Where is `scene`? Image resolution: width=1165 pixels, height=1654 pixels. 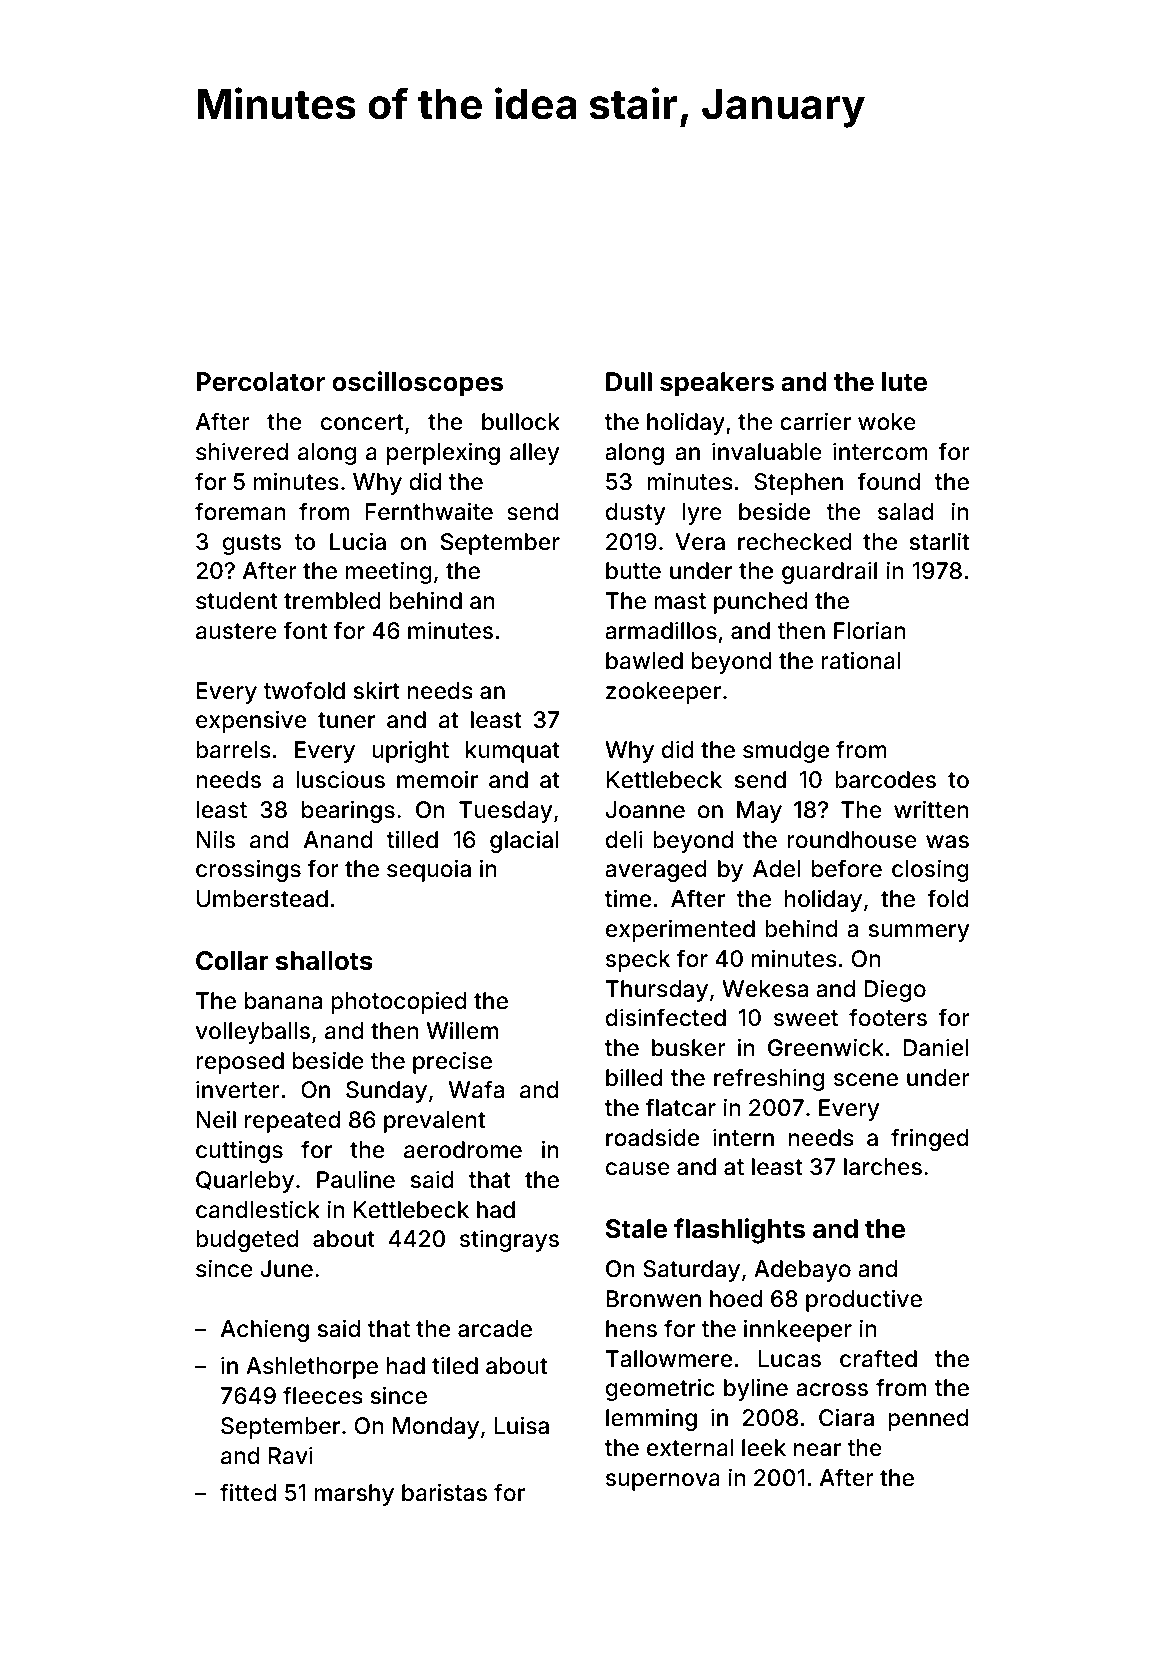 scene is located at coordinates (866, 1080).
